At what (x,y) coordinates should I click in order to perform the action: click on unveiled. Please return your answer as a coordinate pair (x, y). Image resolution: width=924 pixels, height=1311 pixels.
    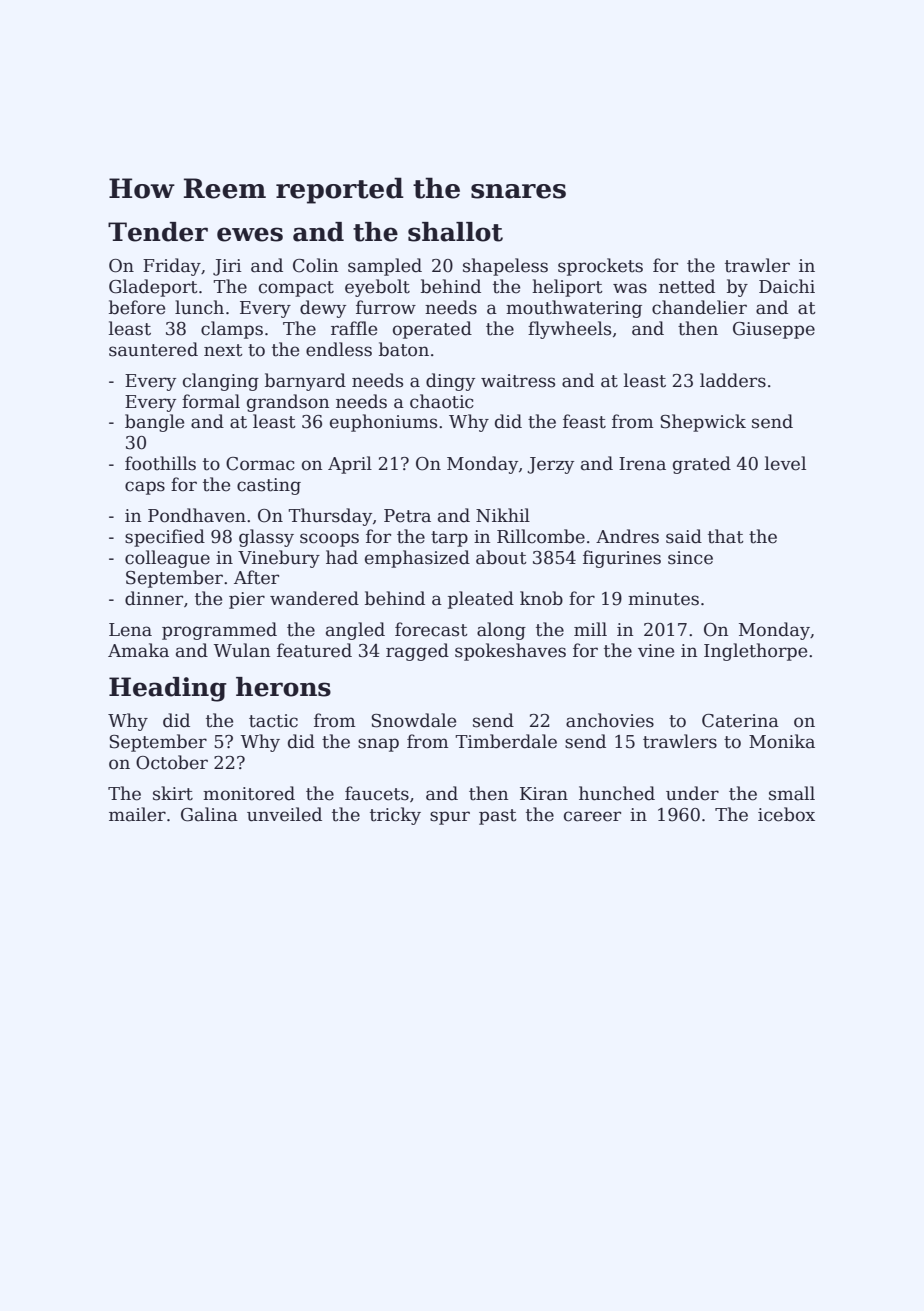
    Looking at the image, I should click on (284, 814).
